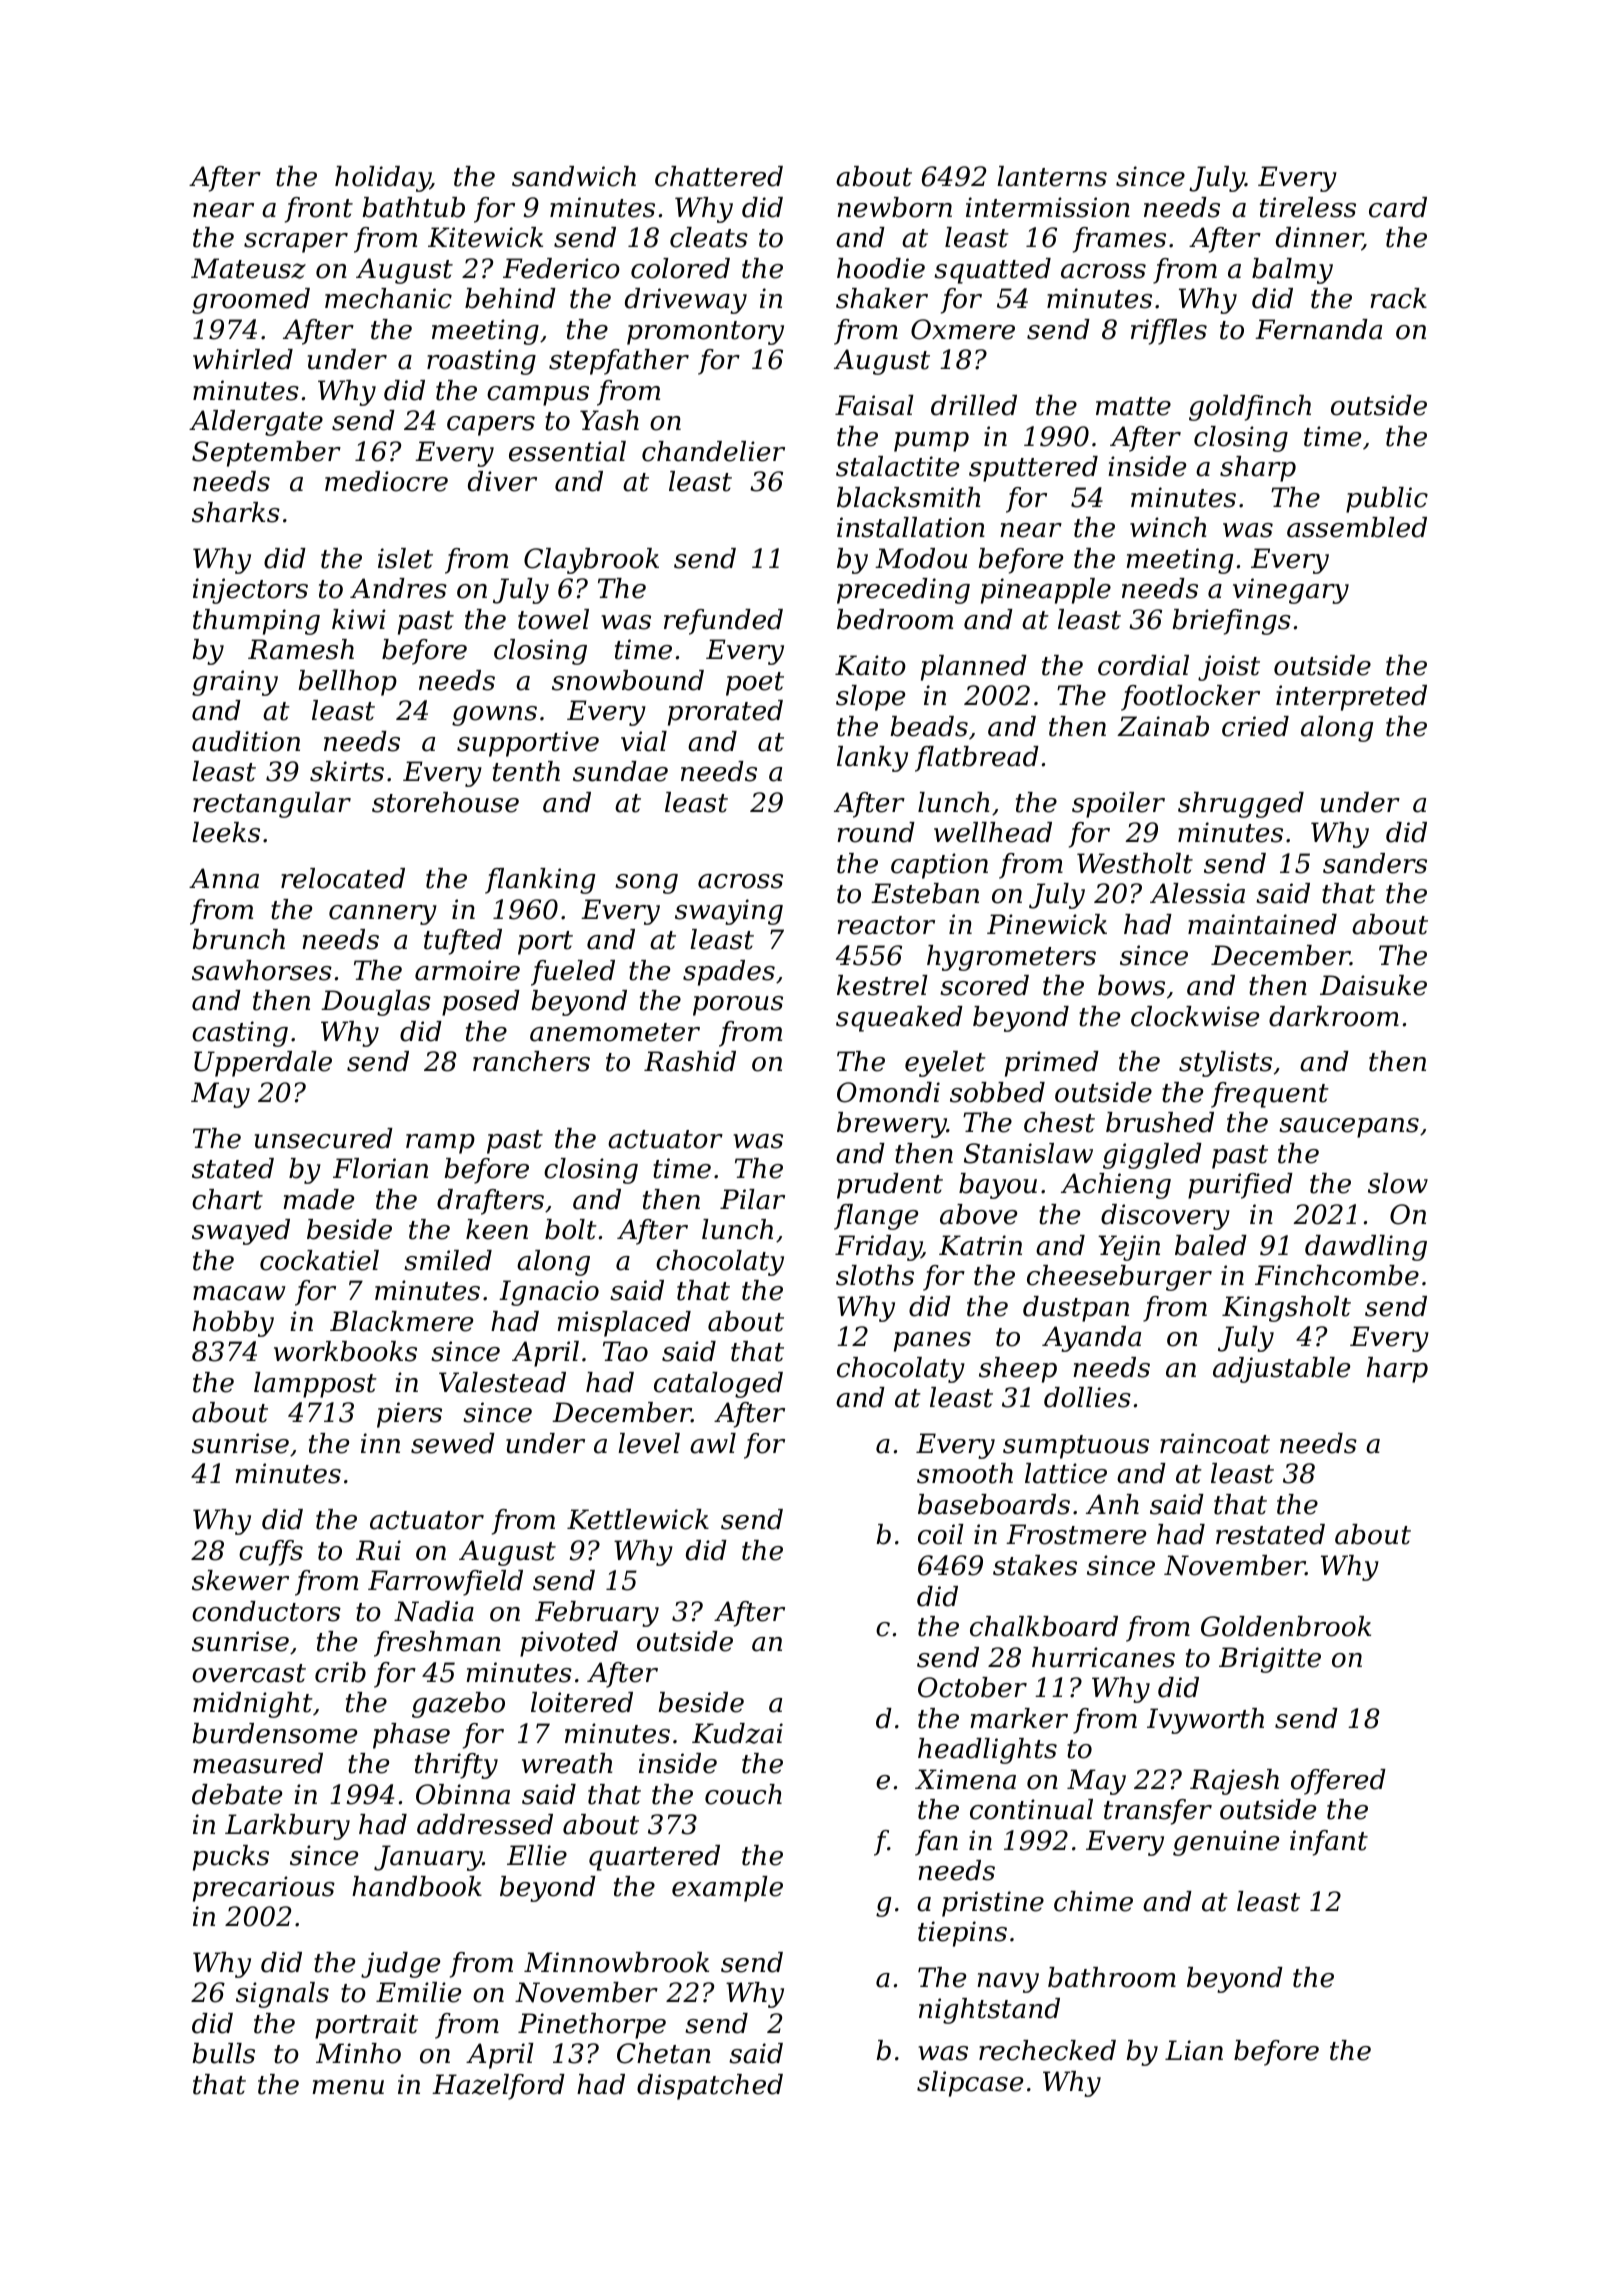 This document has width=1620, height=2292. What do you see at coordinates (226, 832) in the document?
I see `leeks` at bounding box center [226, 832].
